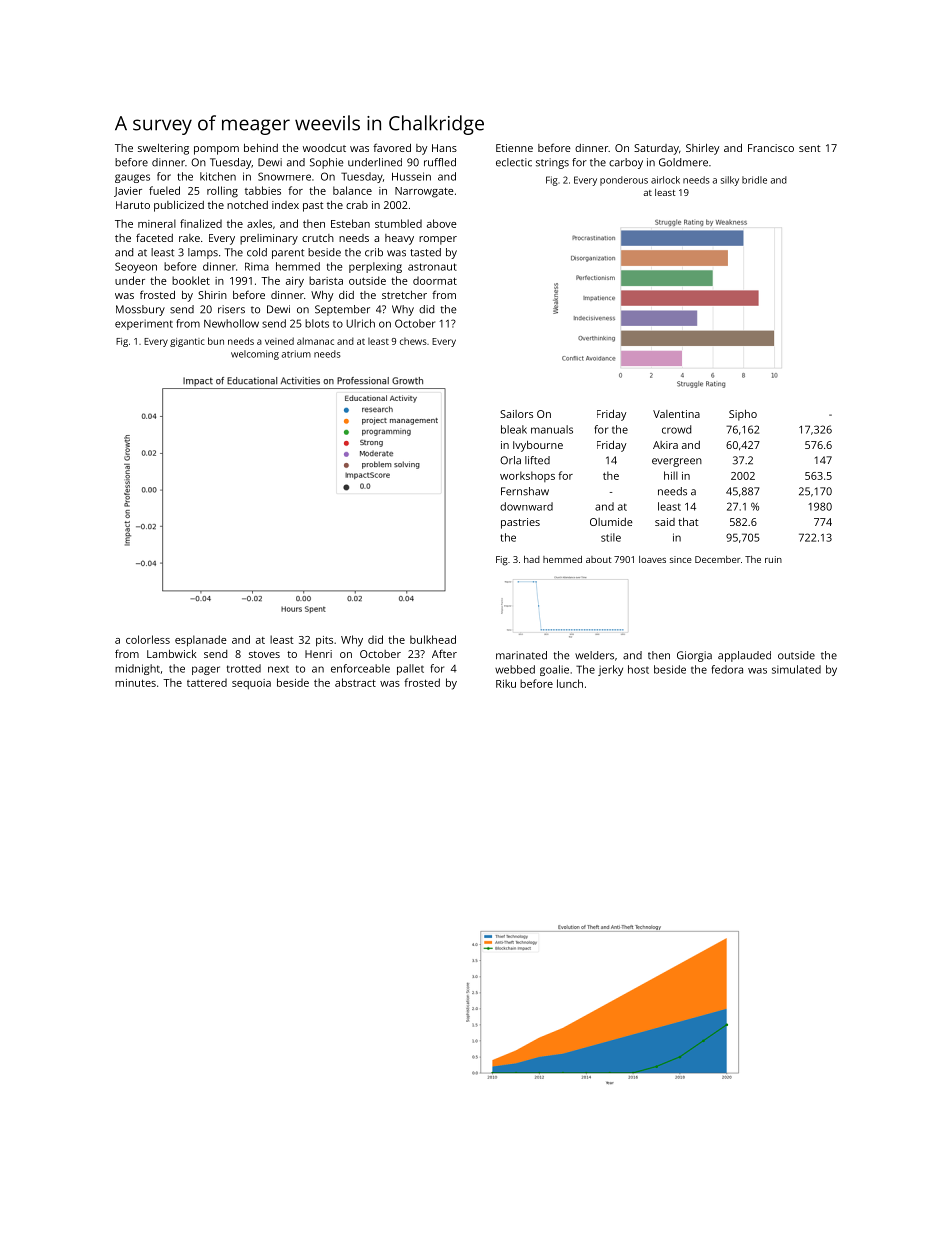 The image size is (952, 1233). What do you see at coordinates (413, 341) in the screenshot?
I see `chews` at bounding box center [413, 341].
